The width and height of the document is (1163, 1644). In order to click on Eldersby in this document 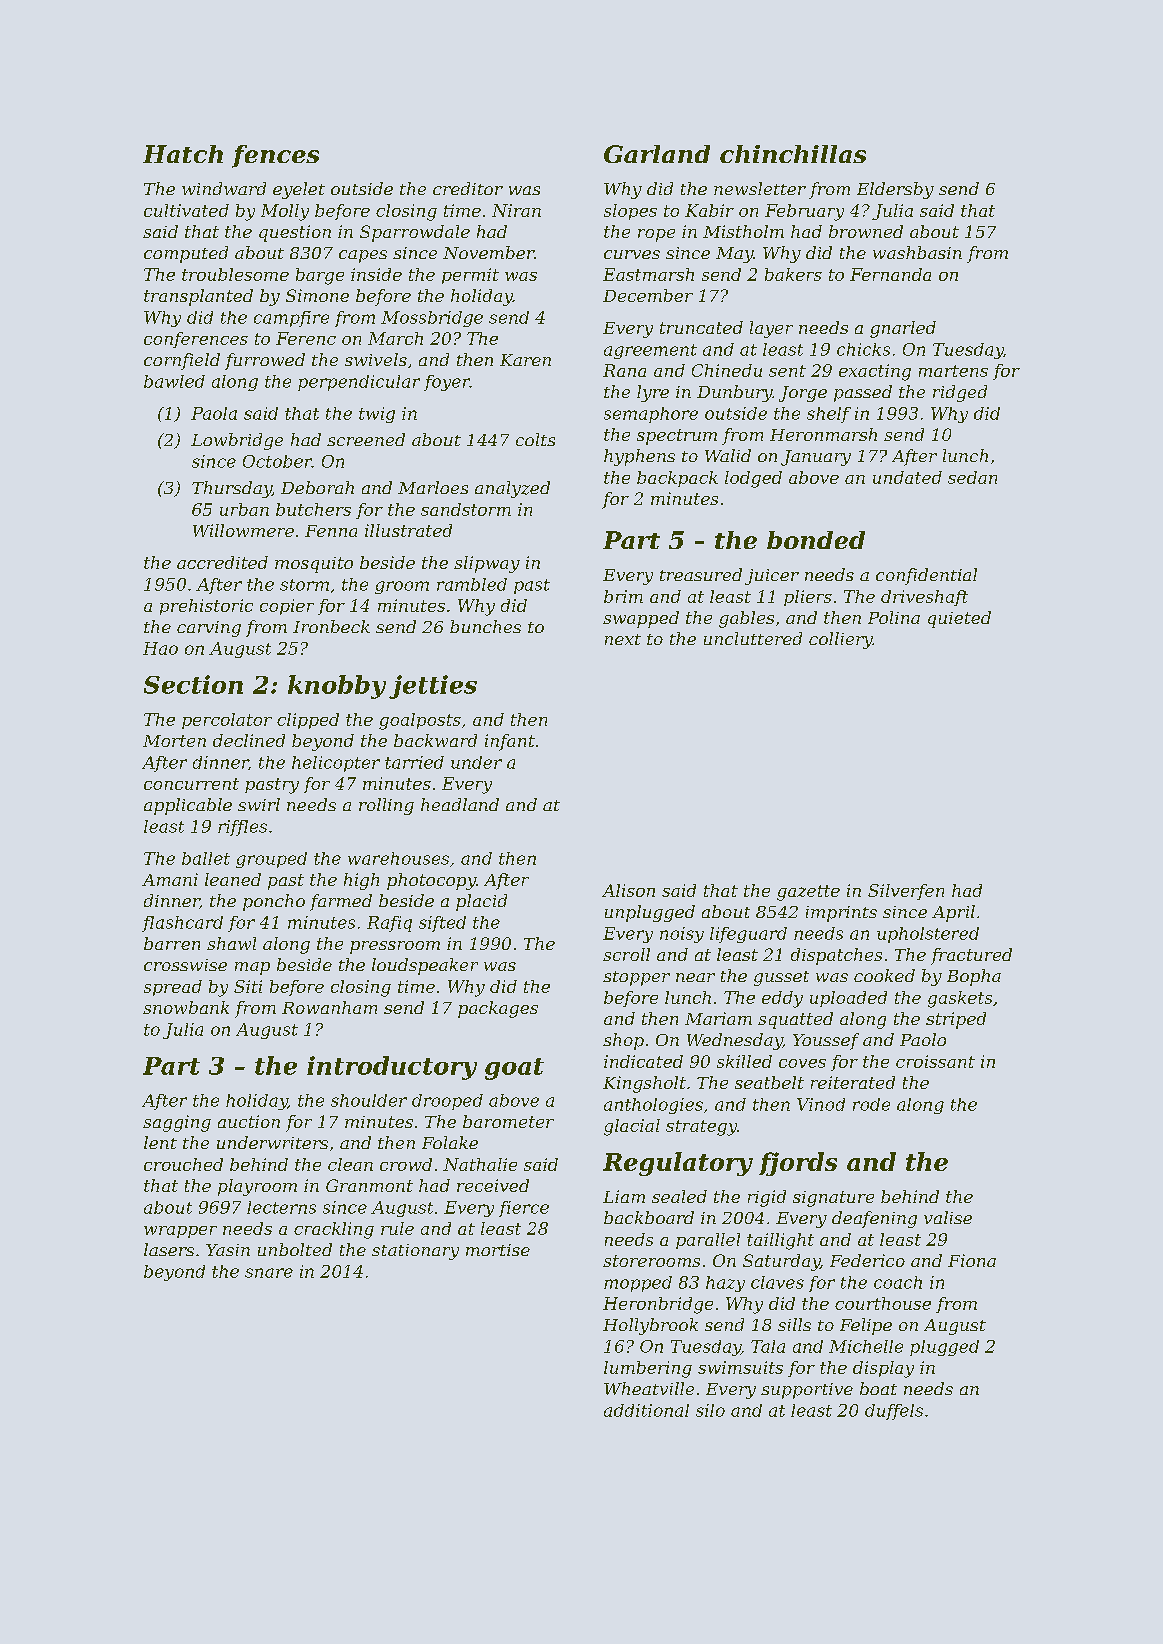, I will do `click(895, 190)`.
